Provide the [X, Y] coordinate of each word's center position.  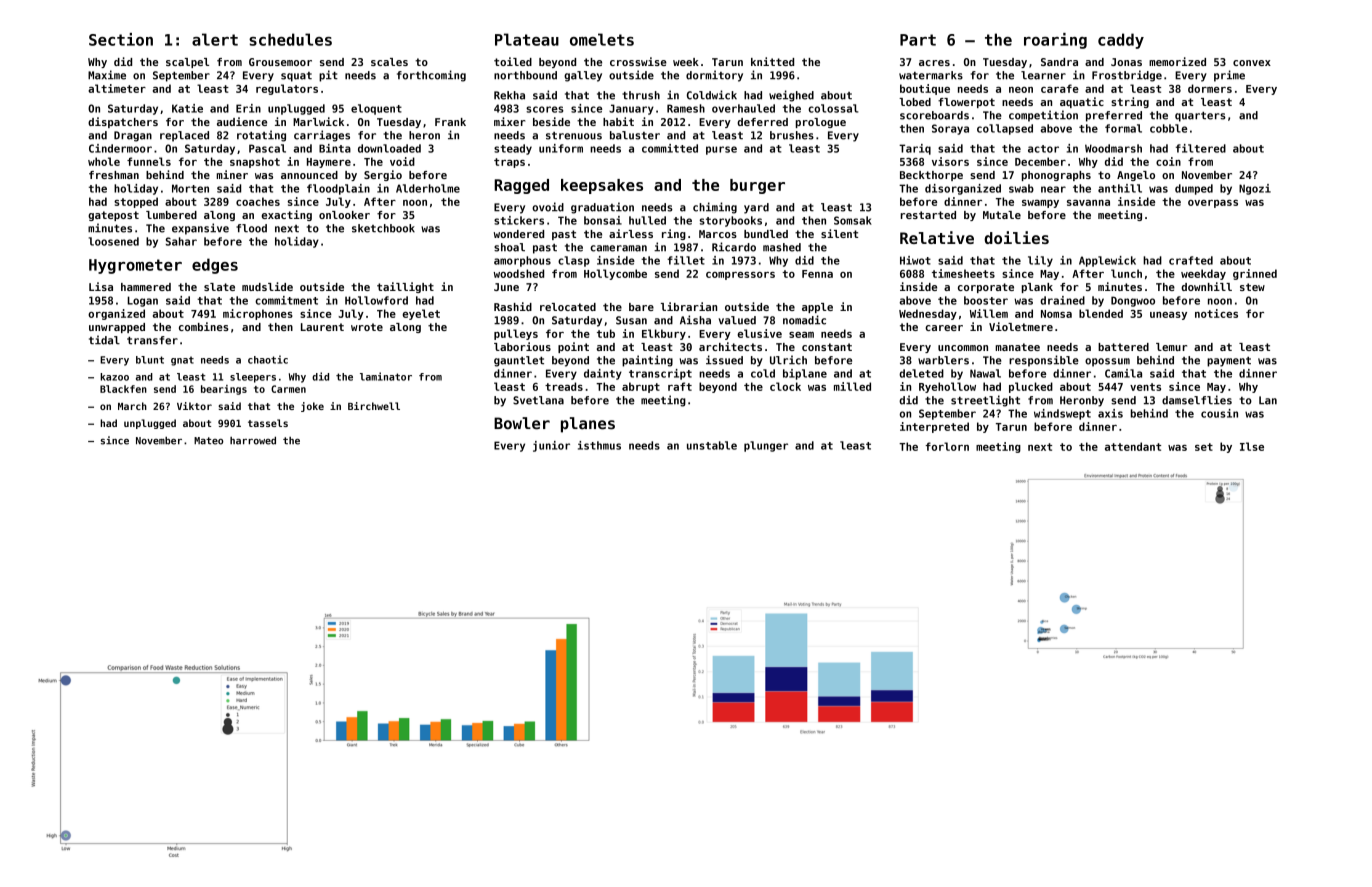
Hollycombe [615, 274]
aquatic [1082, 102]
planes [588, 425]
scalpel [187, 63]
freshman [114, 175]
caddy [1121, 41]
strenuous [574, 136]
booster [986, 300]
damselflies [1197, 400]
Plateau [527, 39]
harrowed [253, 441]
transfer [152, 340]
